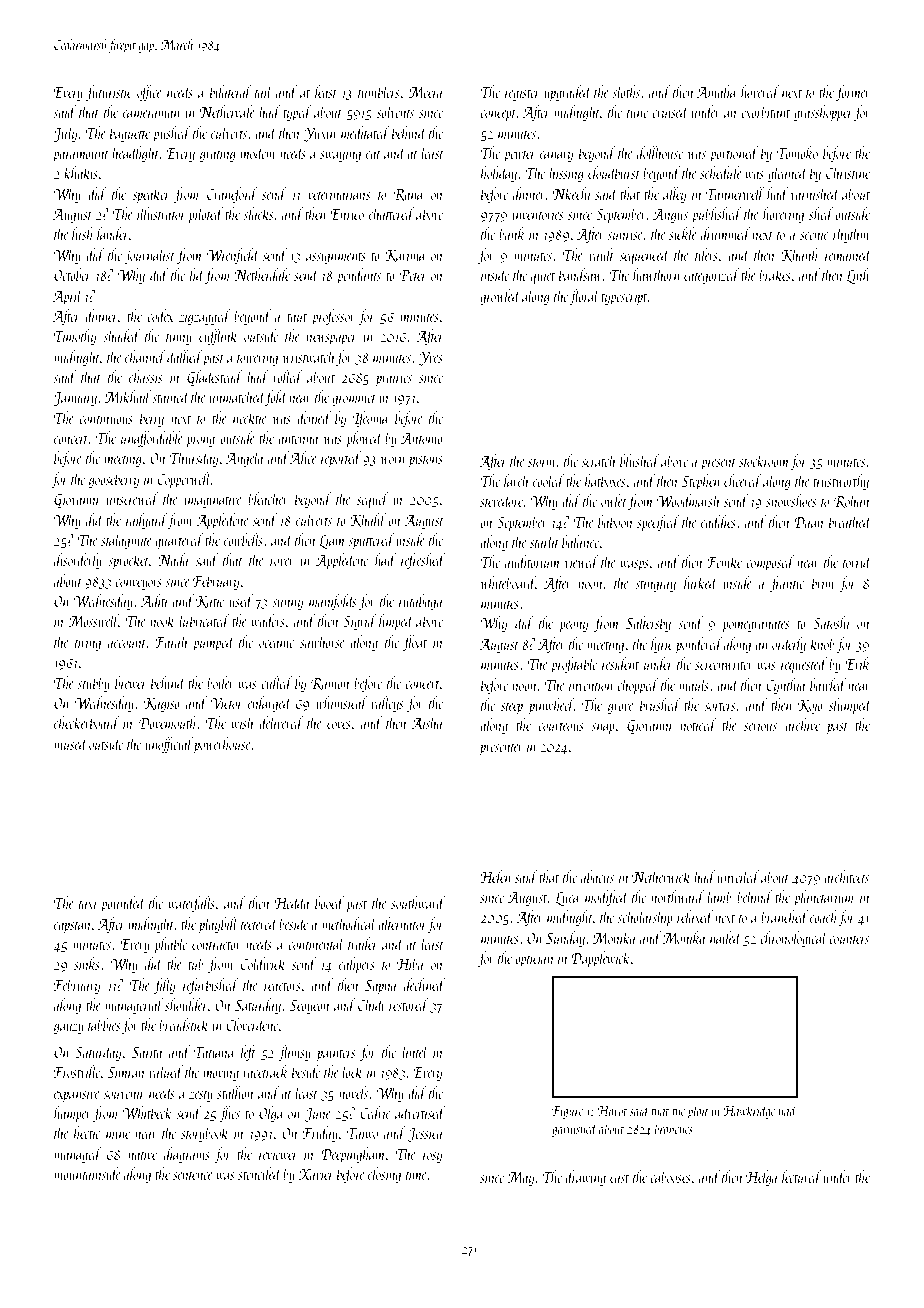  Describe the element at coordinates (670, 111) in the screenshot. I see `cruised` at that location.
